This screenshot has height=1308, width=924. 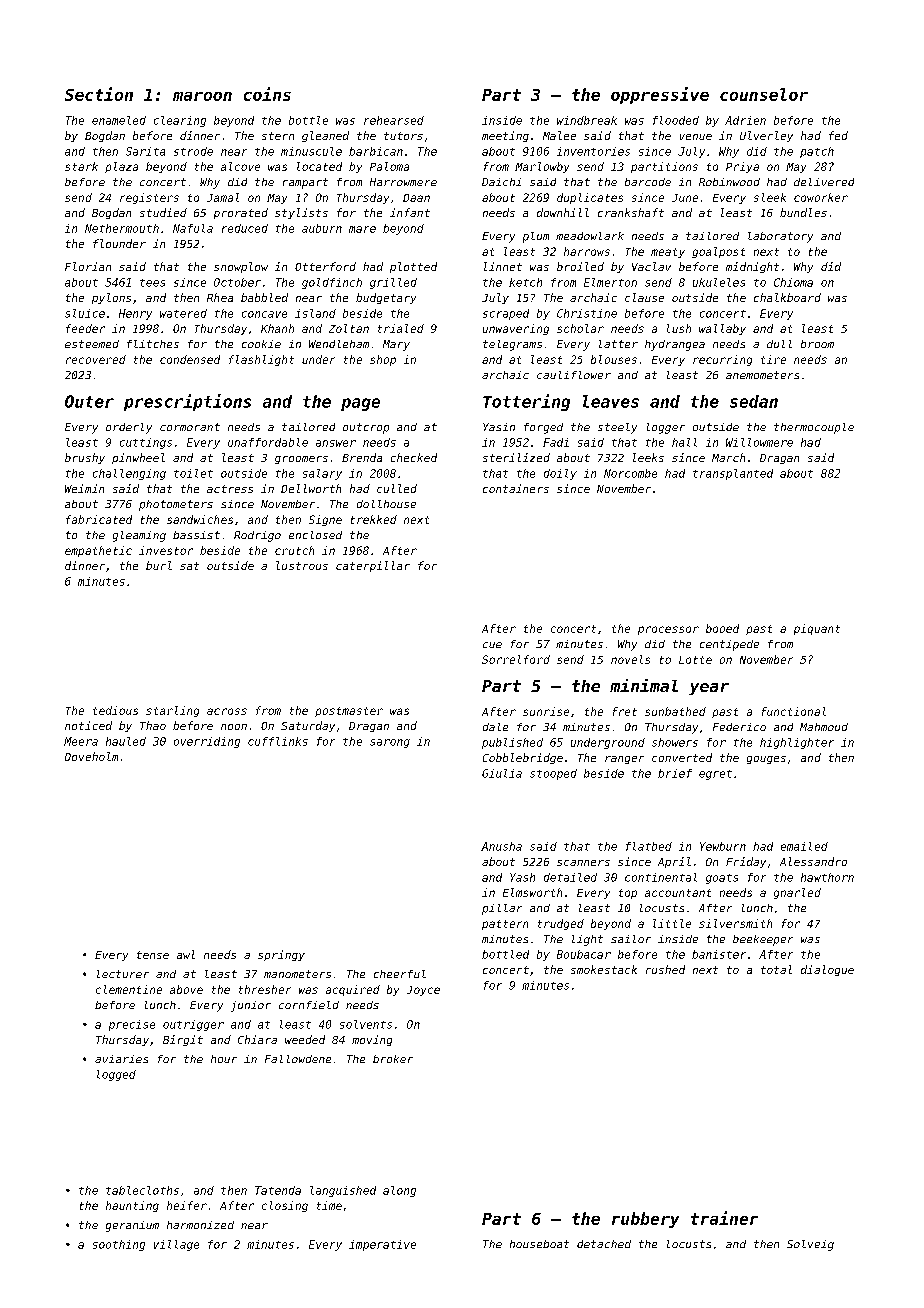 I want to click on Mahmoud, so click(x=824, y=727).
